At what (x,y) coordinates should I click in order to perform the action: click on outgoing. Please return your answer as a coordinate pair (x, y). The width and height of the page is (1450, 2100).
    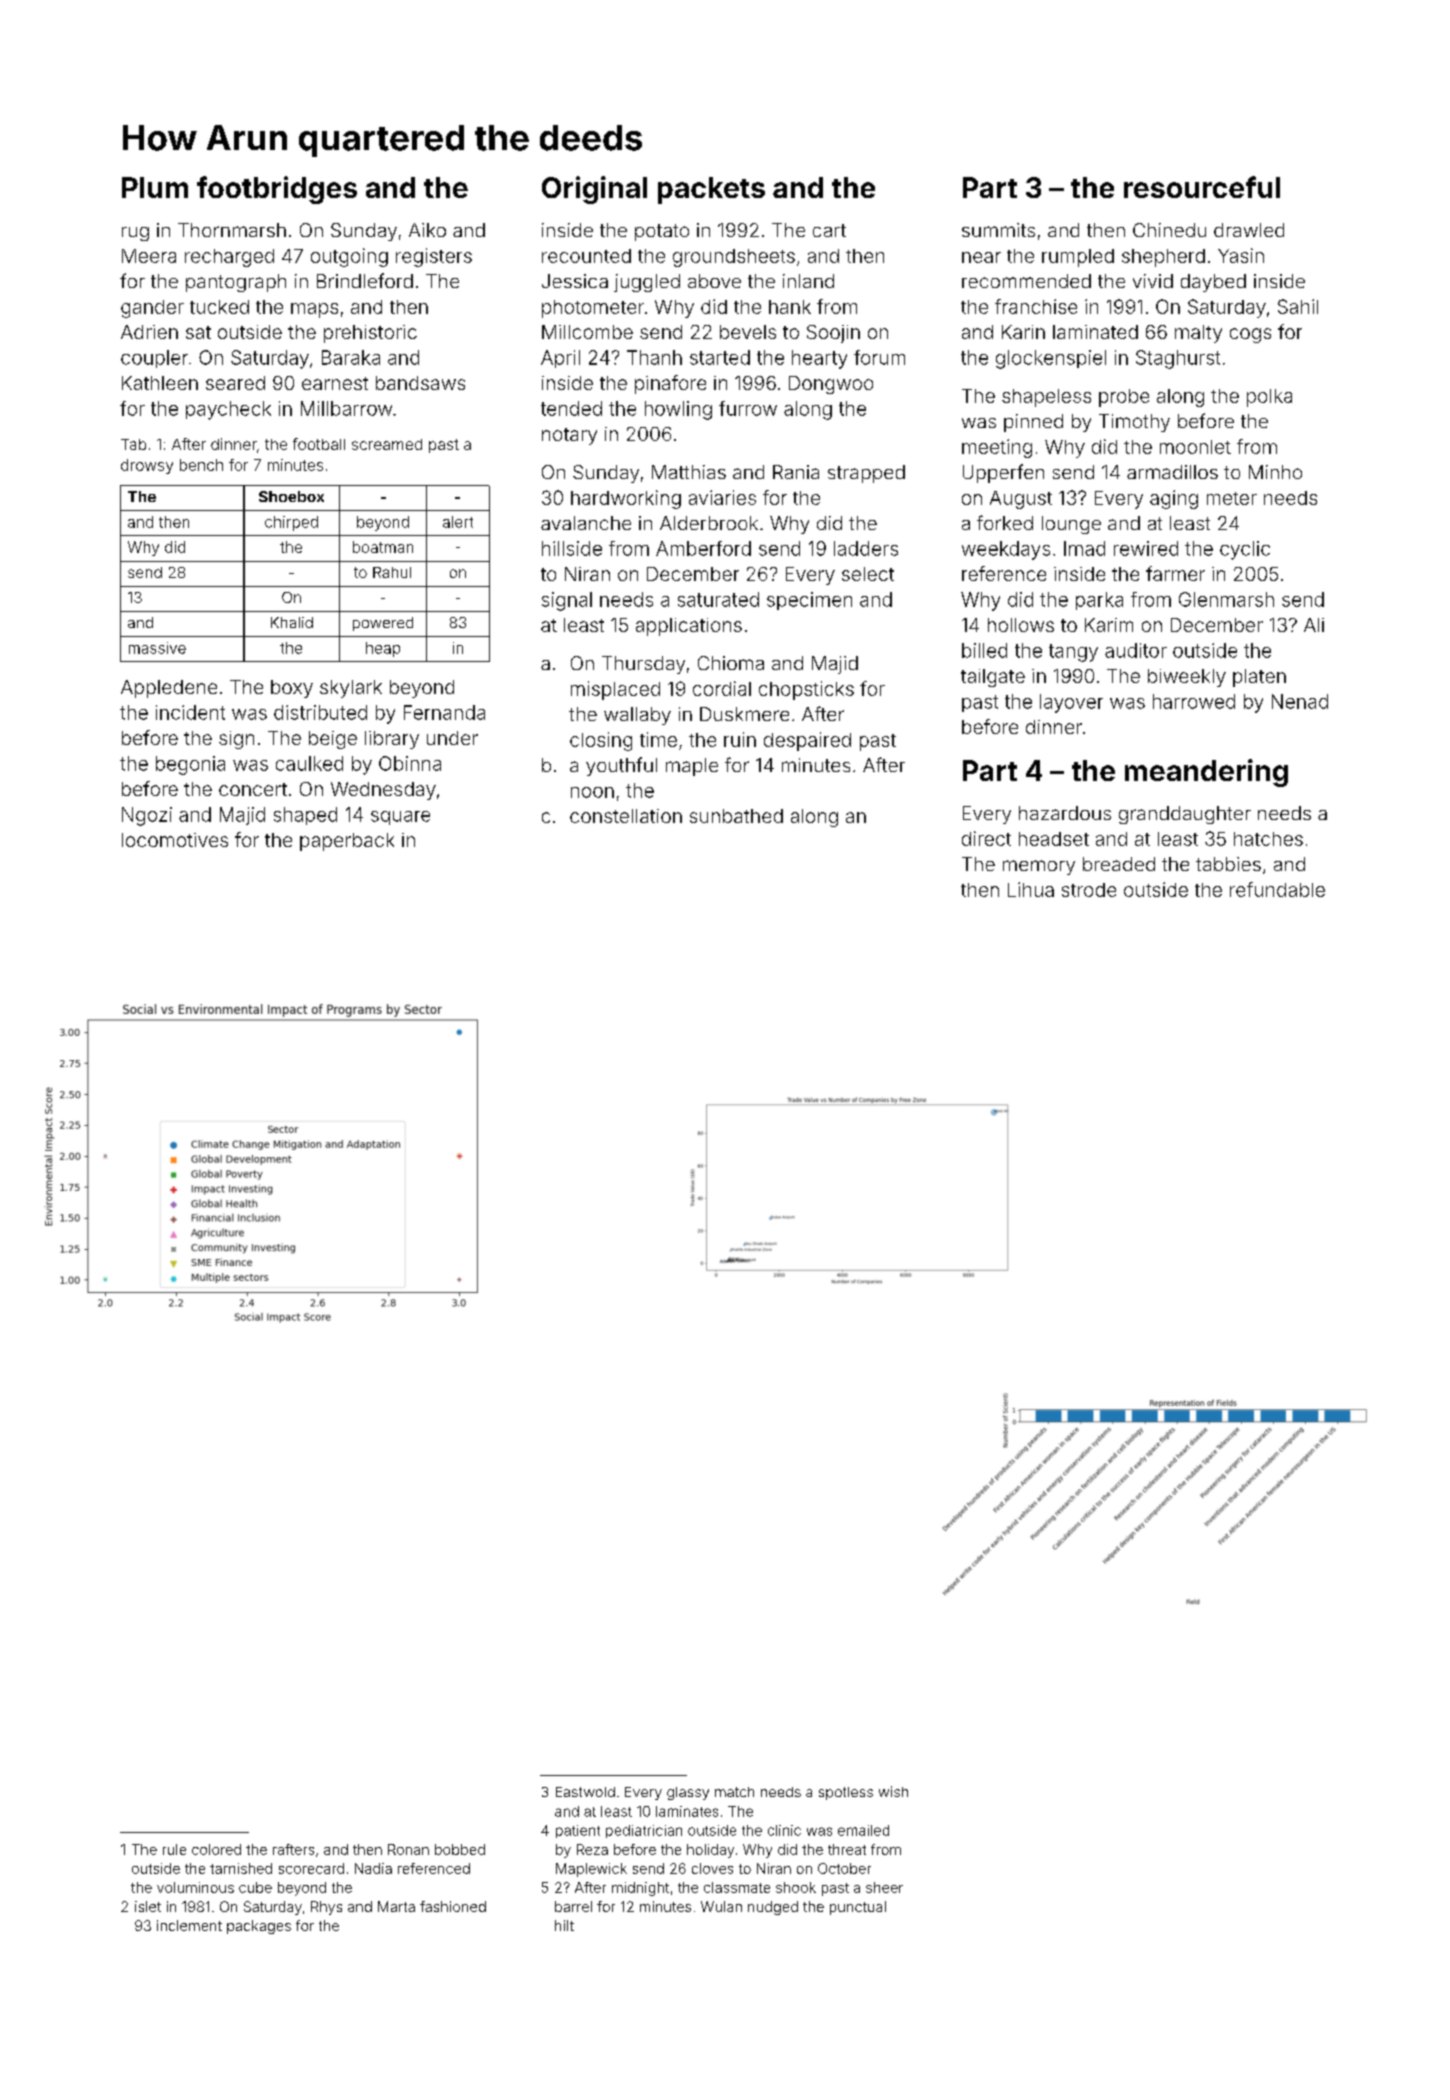
    Looking at the image, I should click on (349, 257).
